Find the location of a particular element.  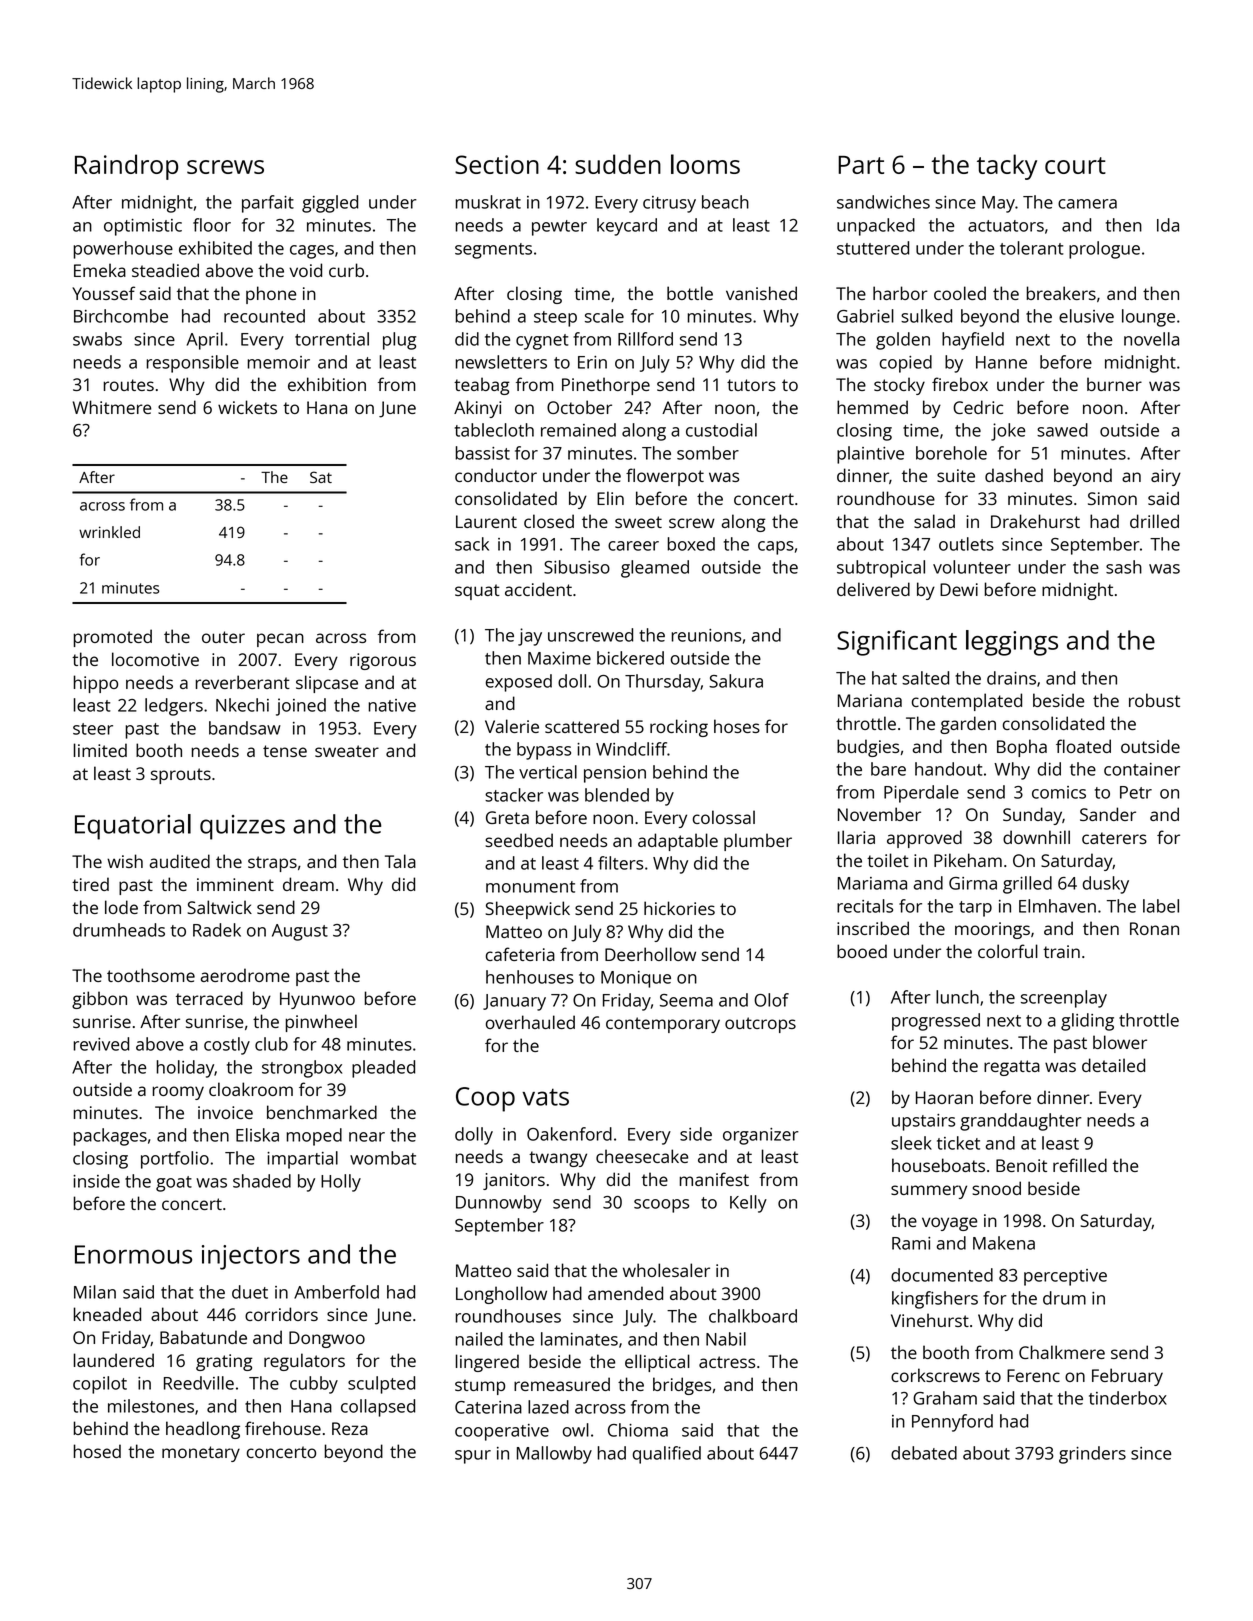

caps is located at coordinates (776, 548).
